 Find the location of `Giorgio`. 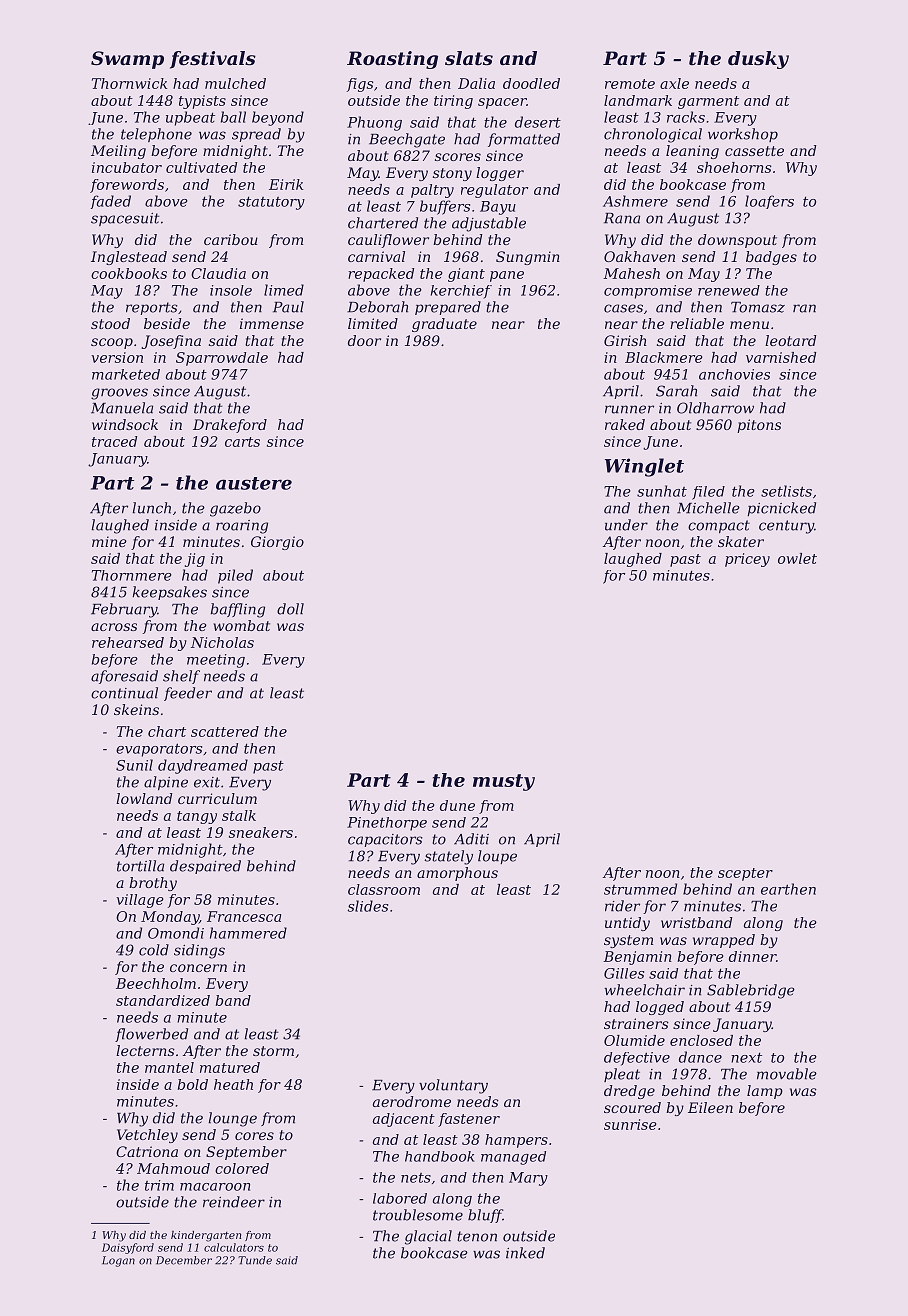

Giorgio is located at coordinates (277, 543).
